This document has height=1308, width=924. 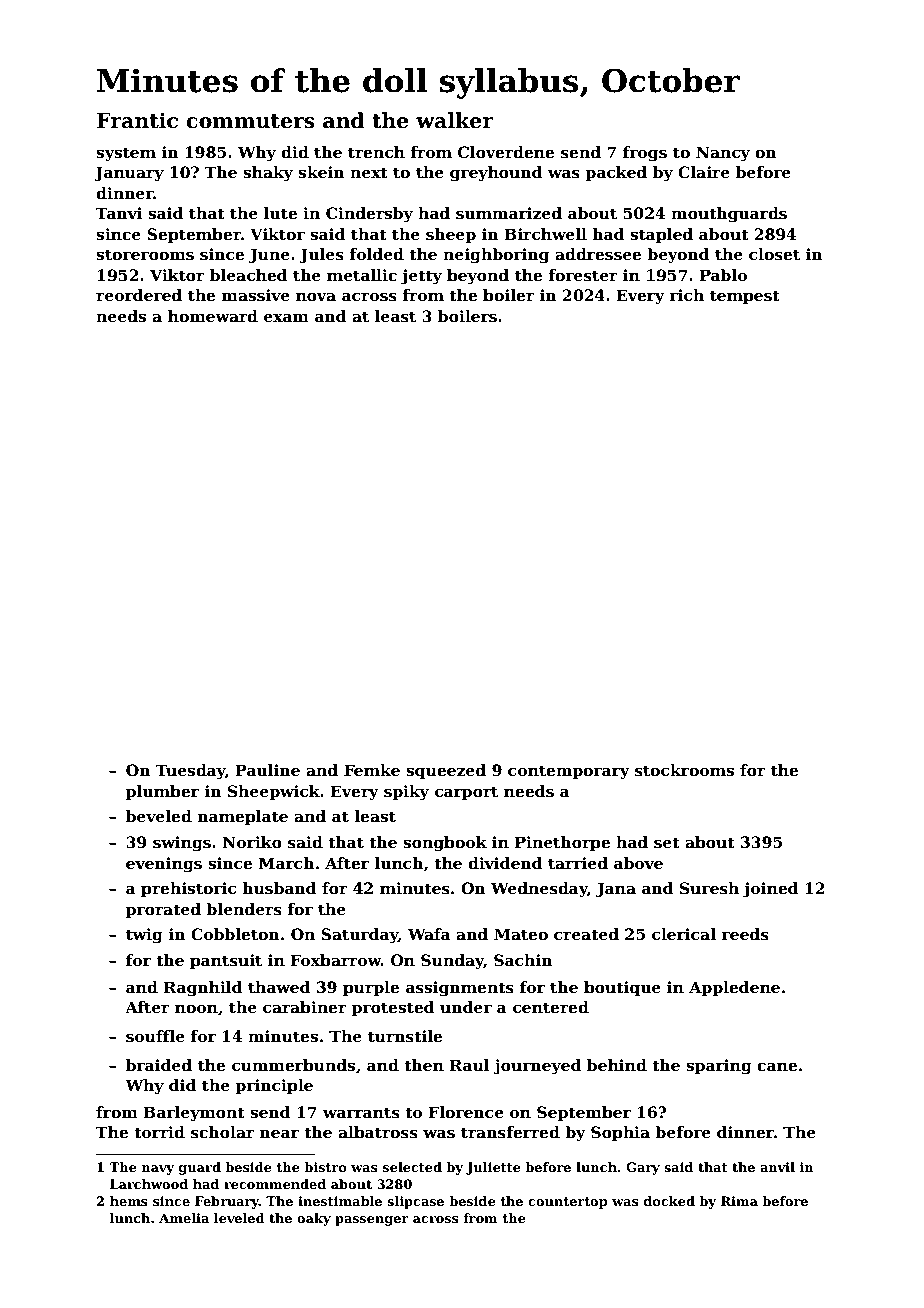 I want to click on Rima, so click(x=739, y=1201).
